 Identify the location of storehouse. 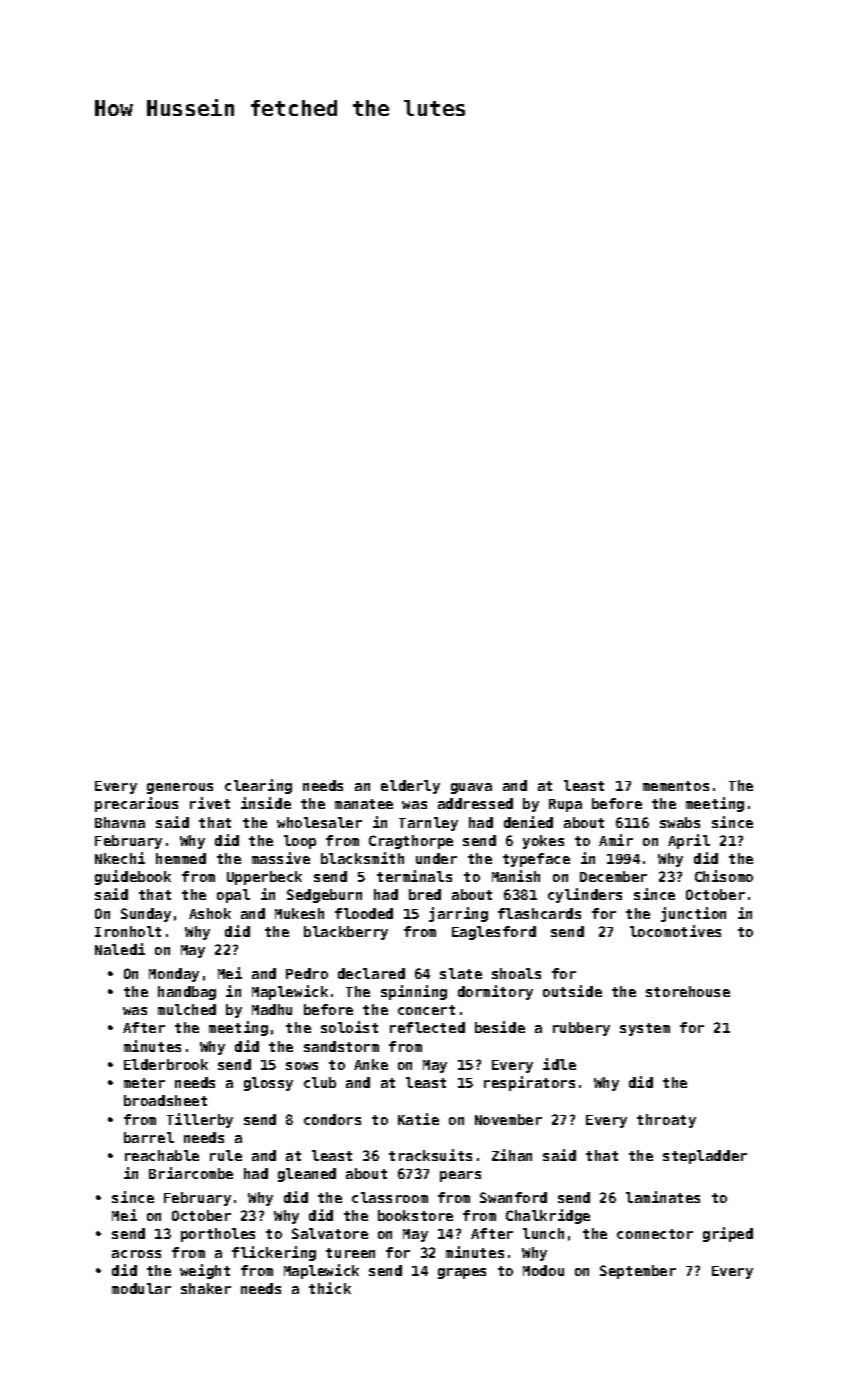
(688, 991).
